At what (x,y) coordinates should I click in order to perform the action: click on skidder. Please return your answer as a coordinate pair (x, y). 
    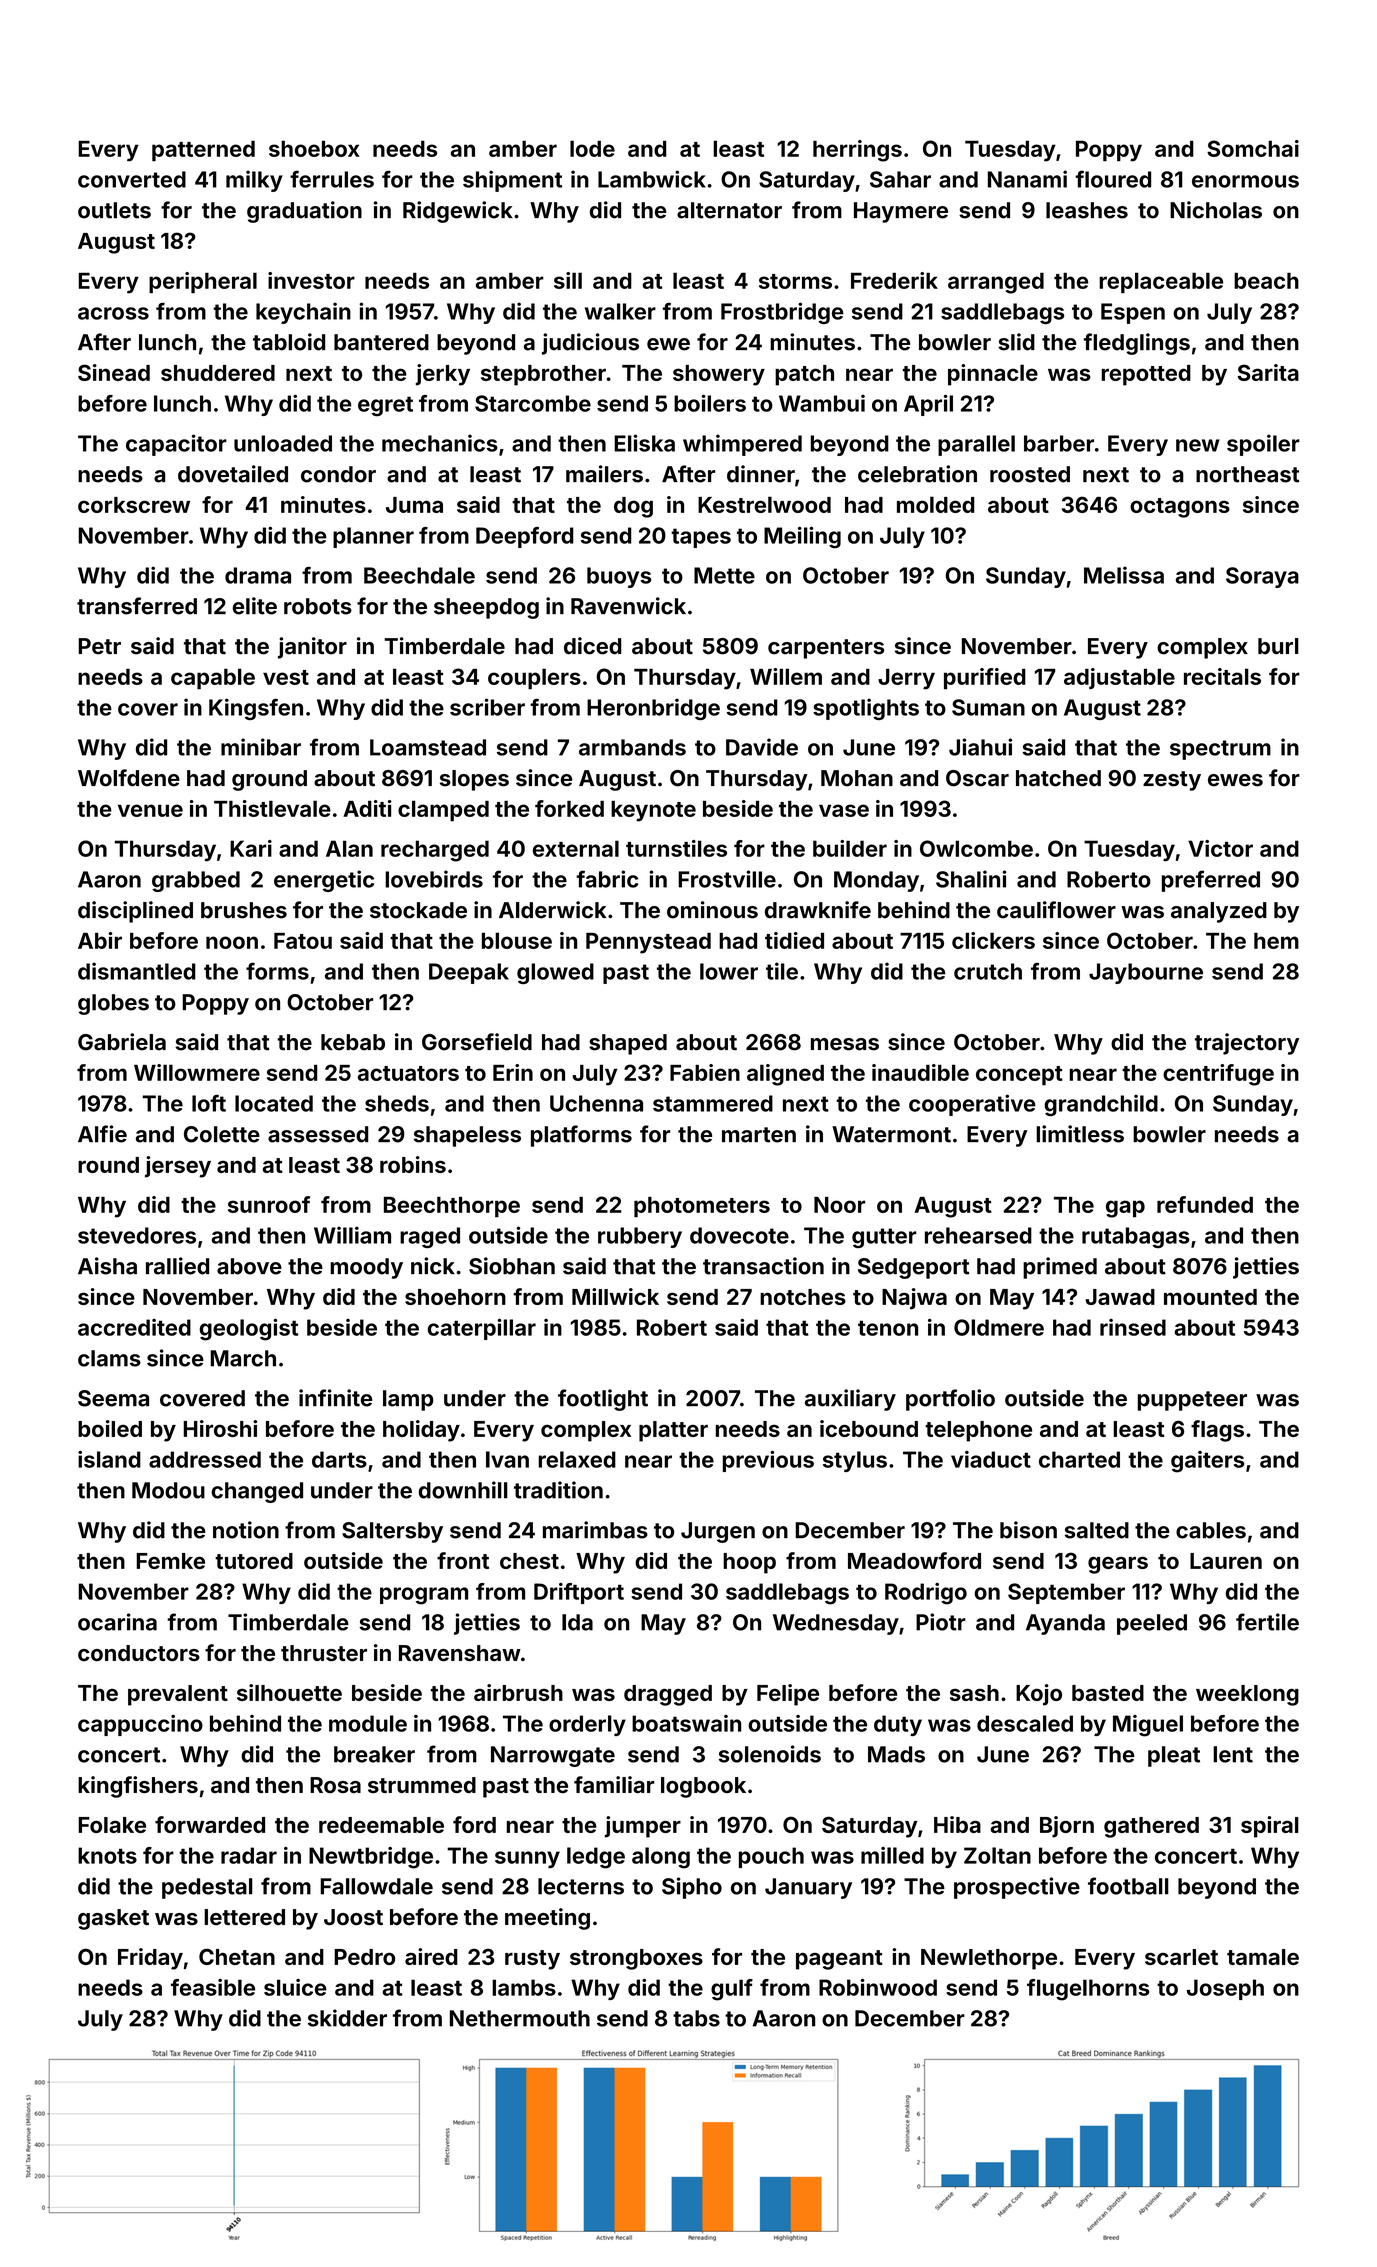
    Looking at the image, I should click on (347, 2018).
